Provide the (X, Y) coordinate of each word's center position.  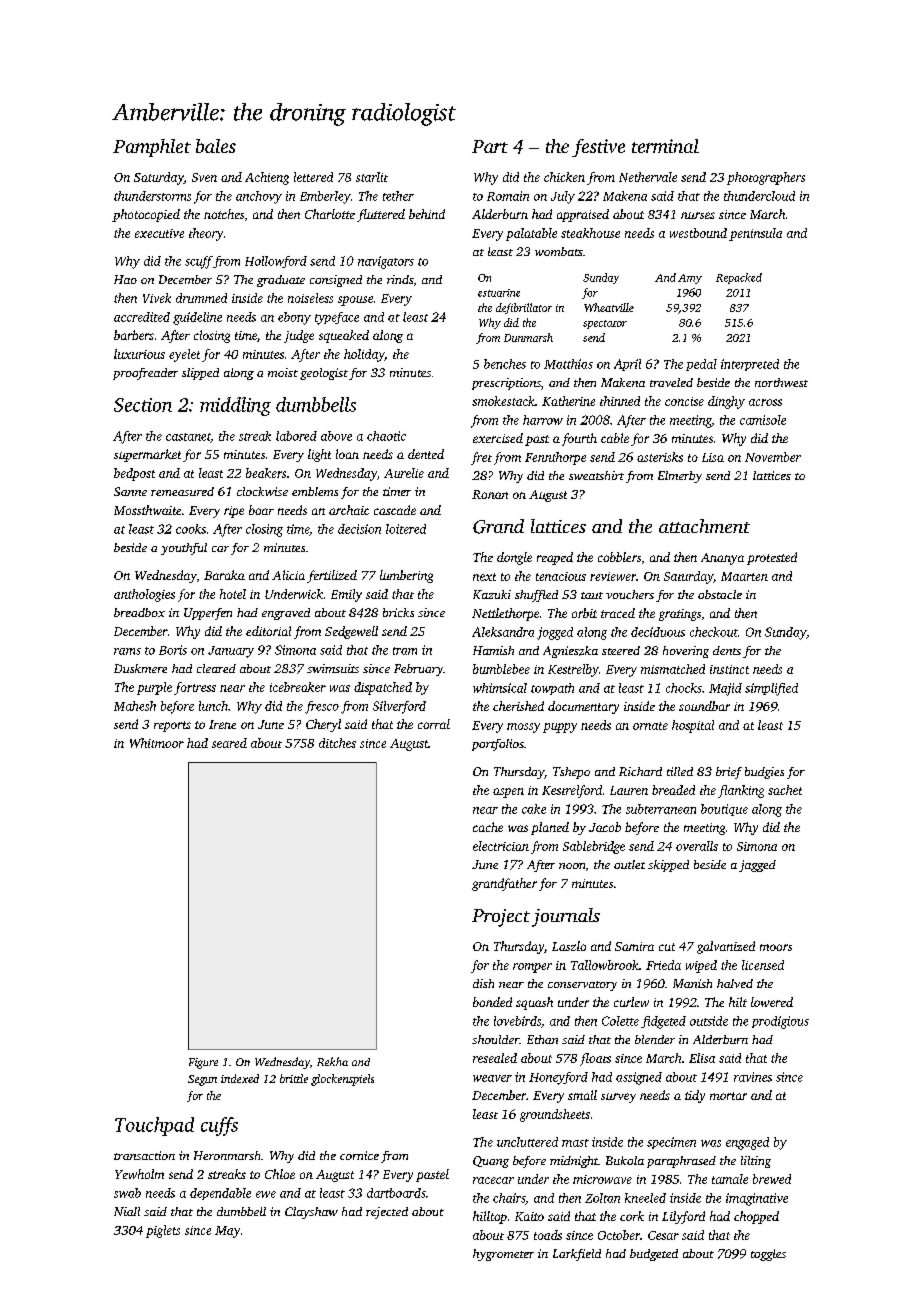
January (231, 652)
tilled (680, 771)
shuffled (536, 596)
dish (483, 983)
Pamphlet (152, 148)
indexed (240, 1078)
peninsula (755, 234)
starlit (372, 177)
